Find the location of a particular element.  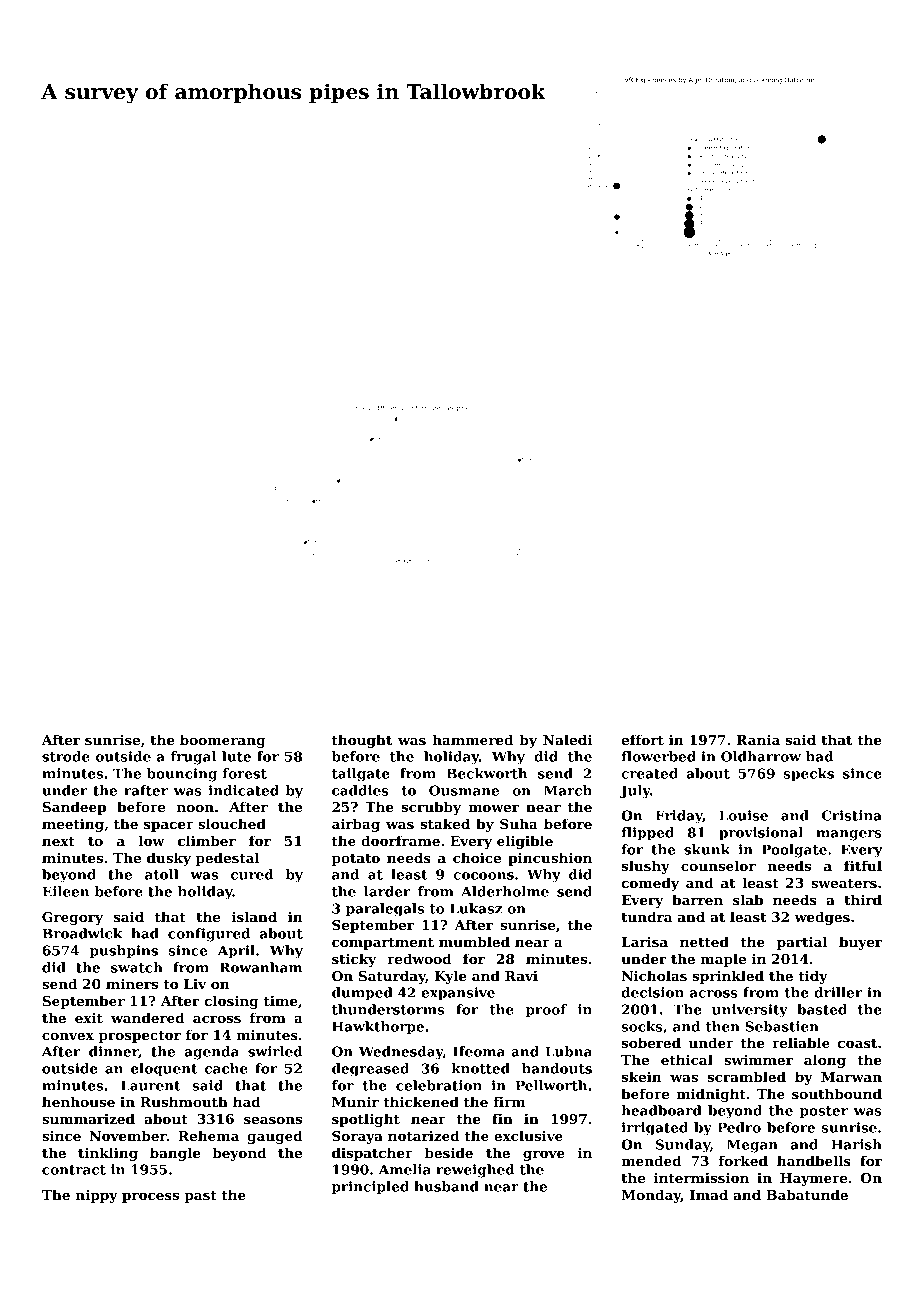

past is located at coordinates (200, 1197).
